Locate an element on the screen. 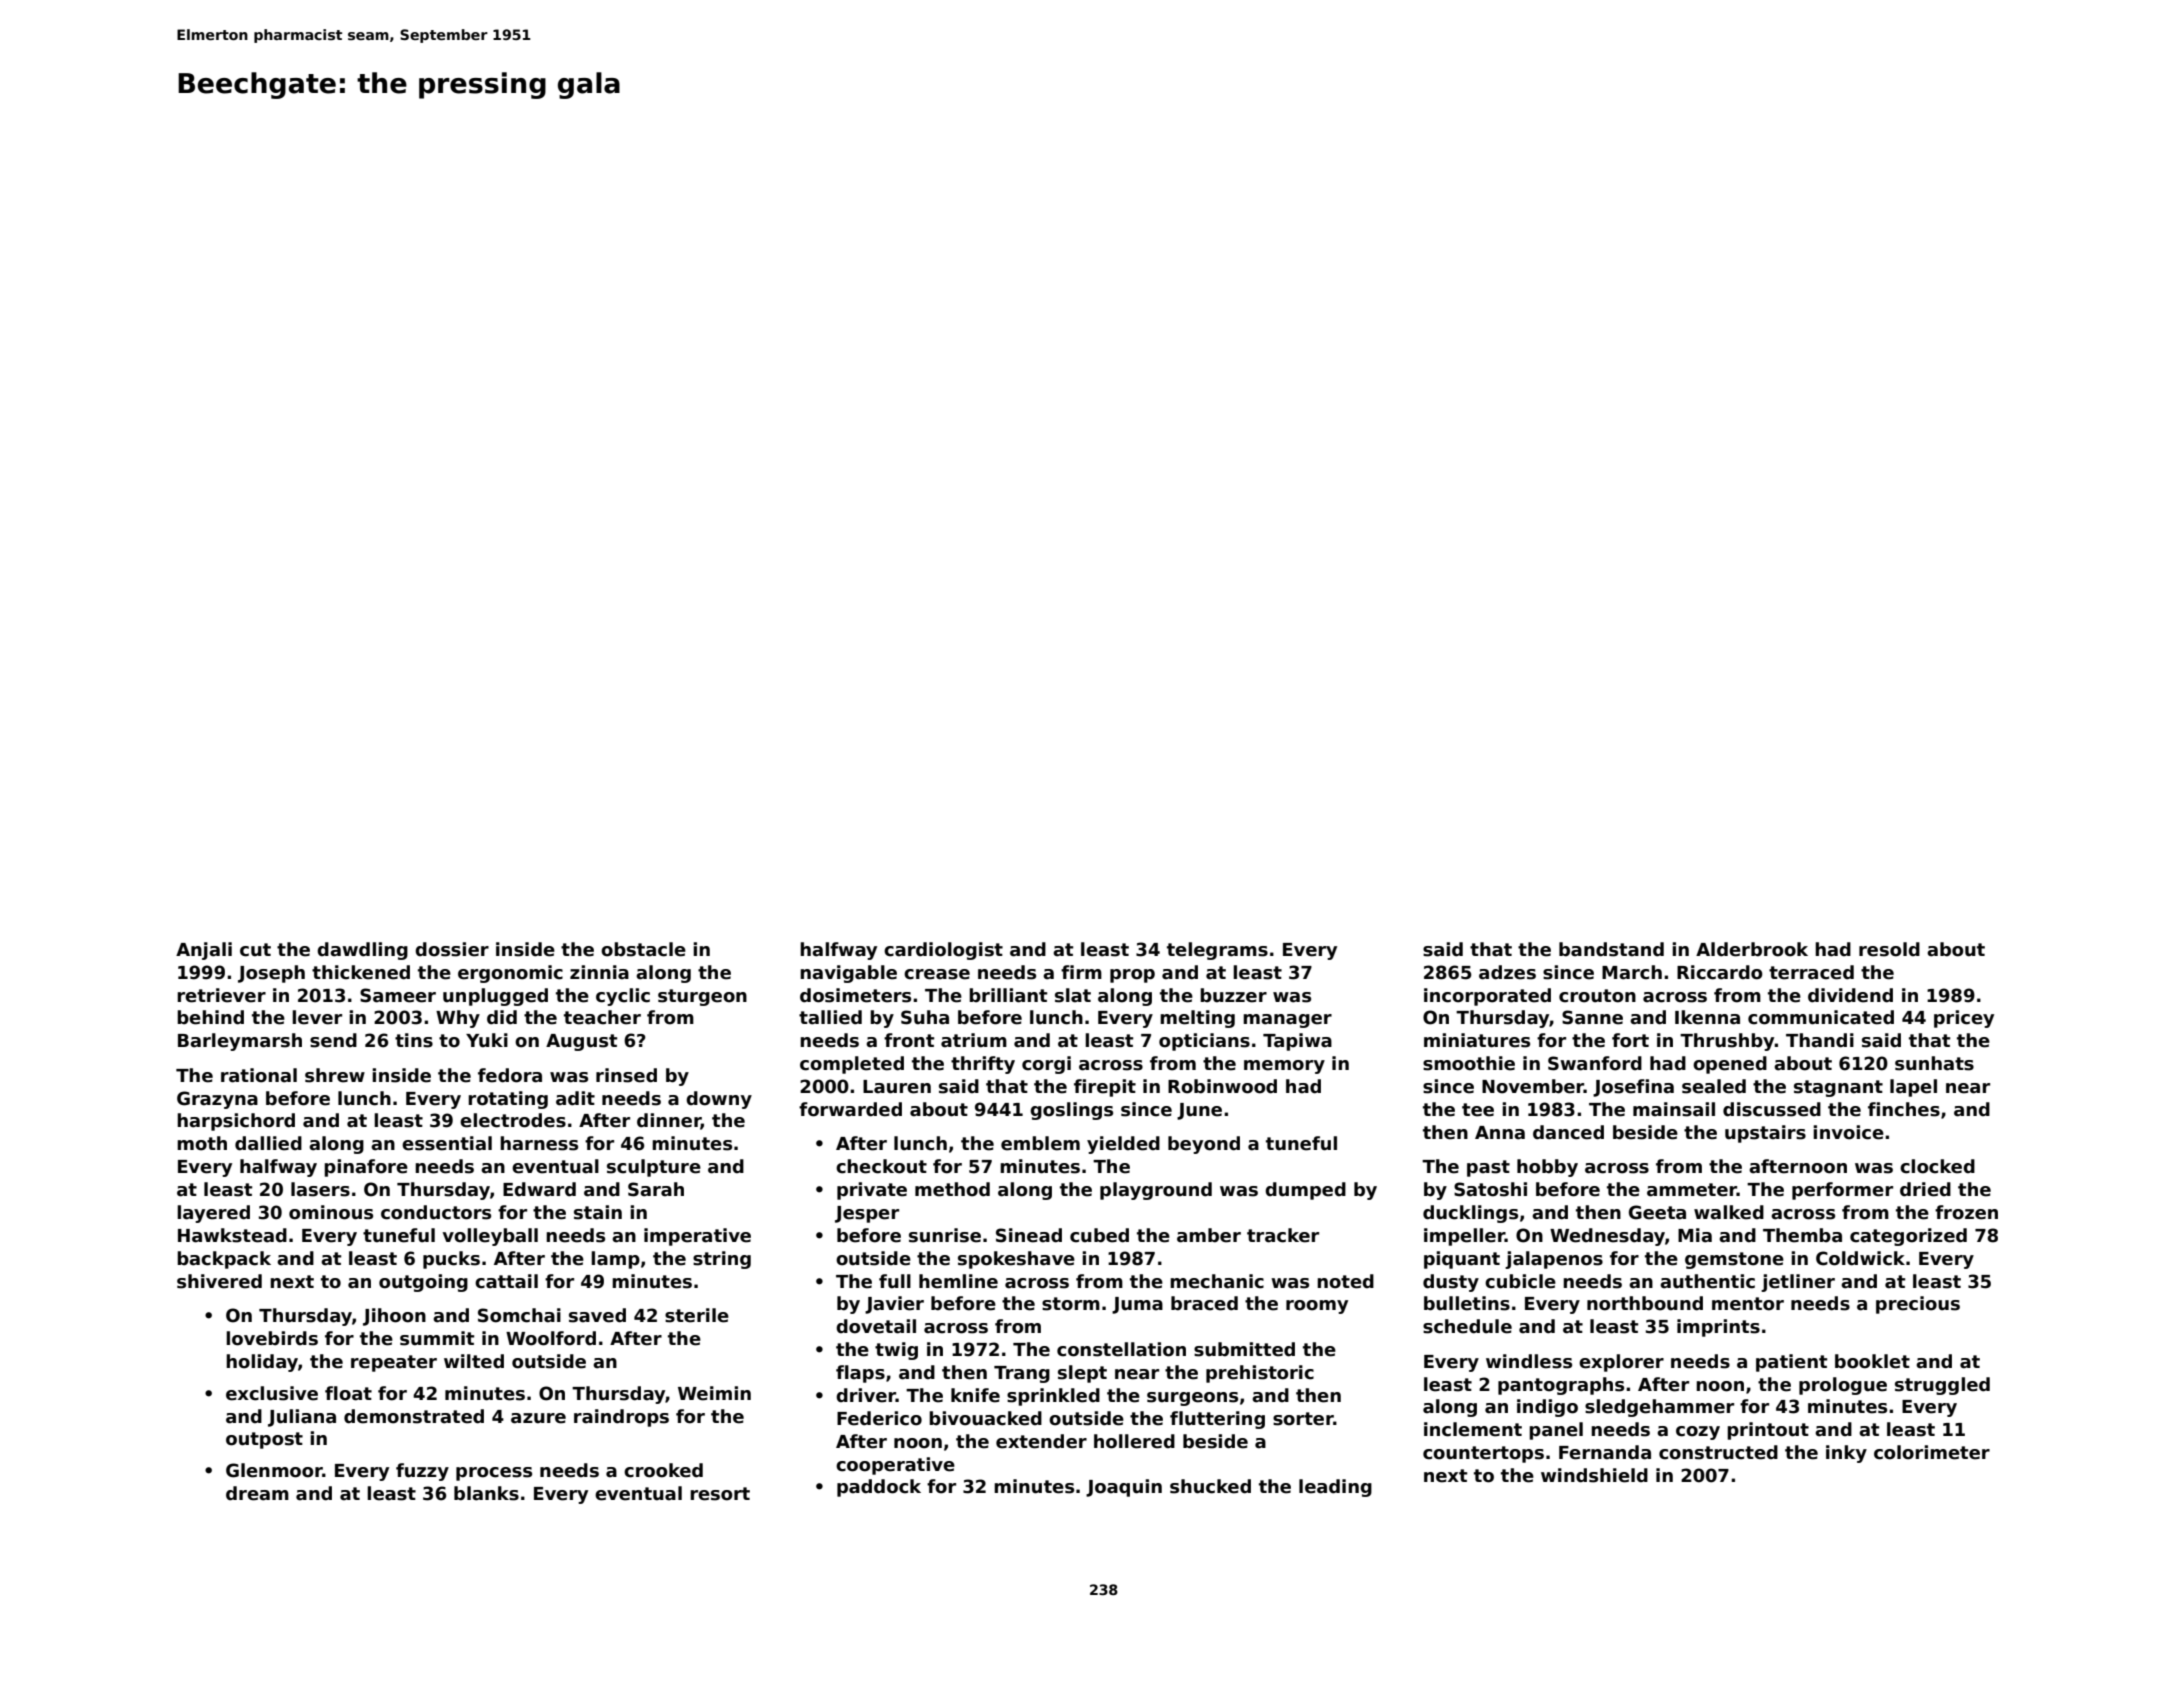 The height and width of the screenshot is (1683, 2178). bandstand is located at coordinates (1611, 949).
